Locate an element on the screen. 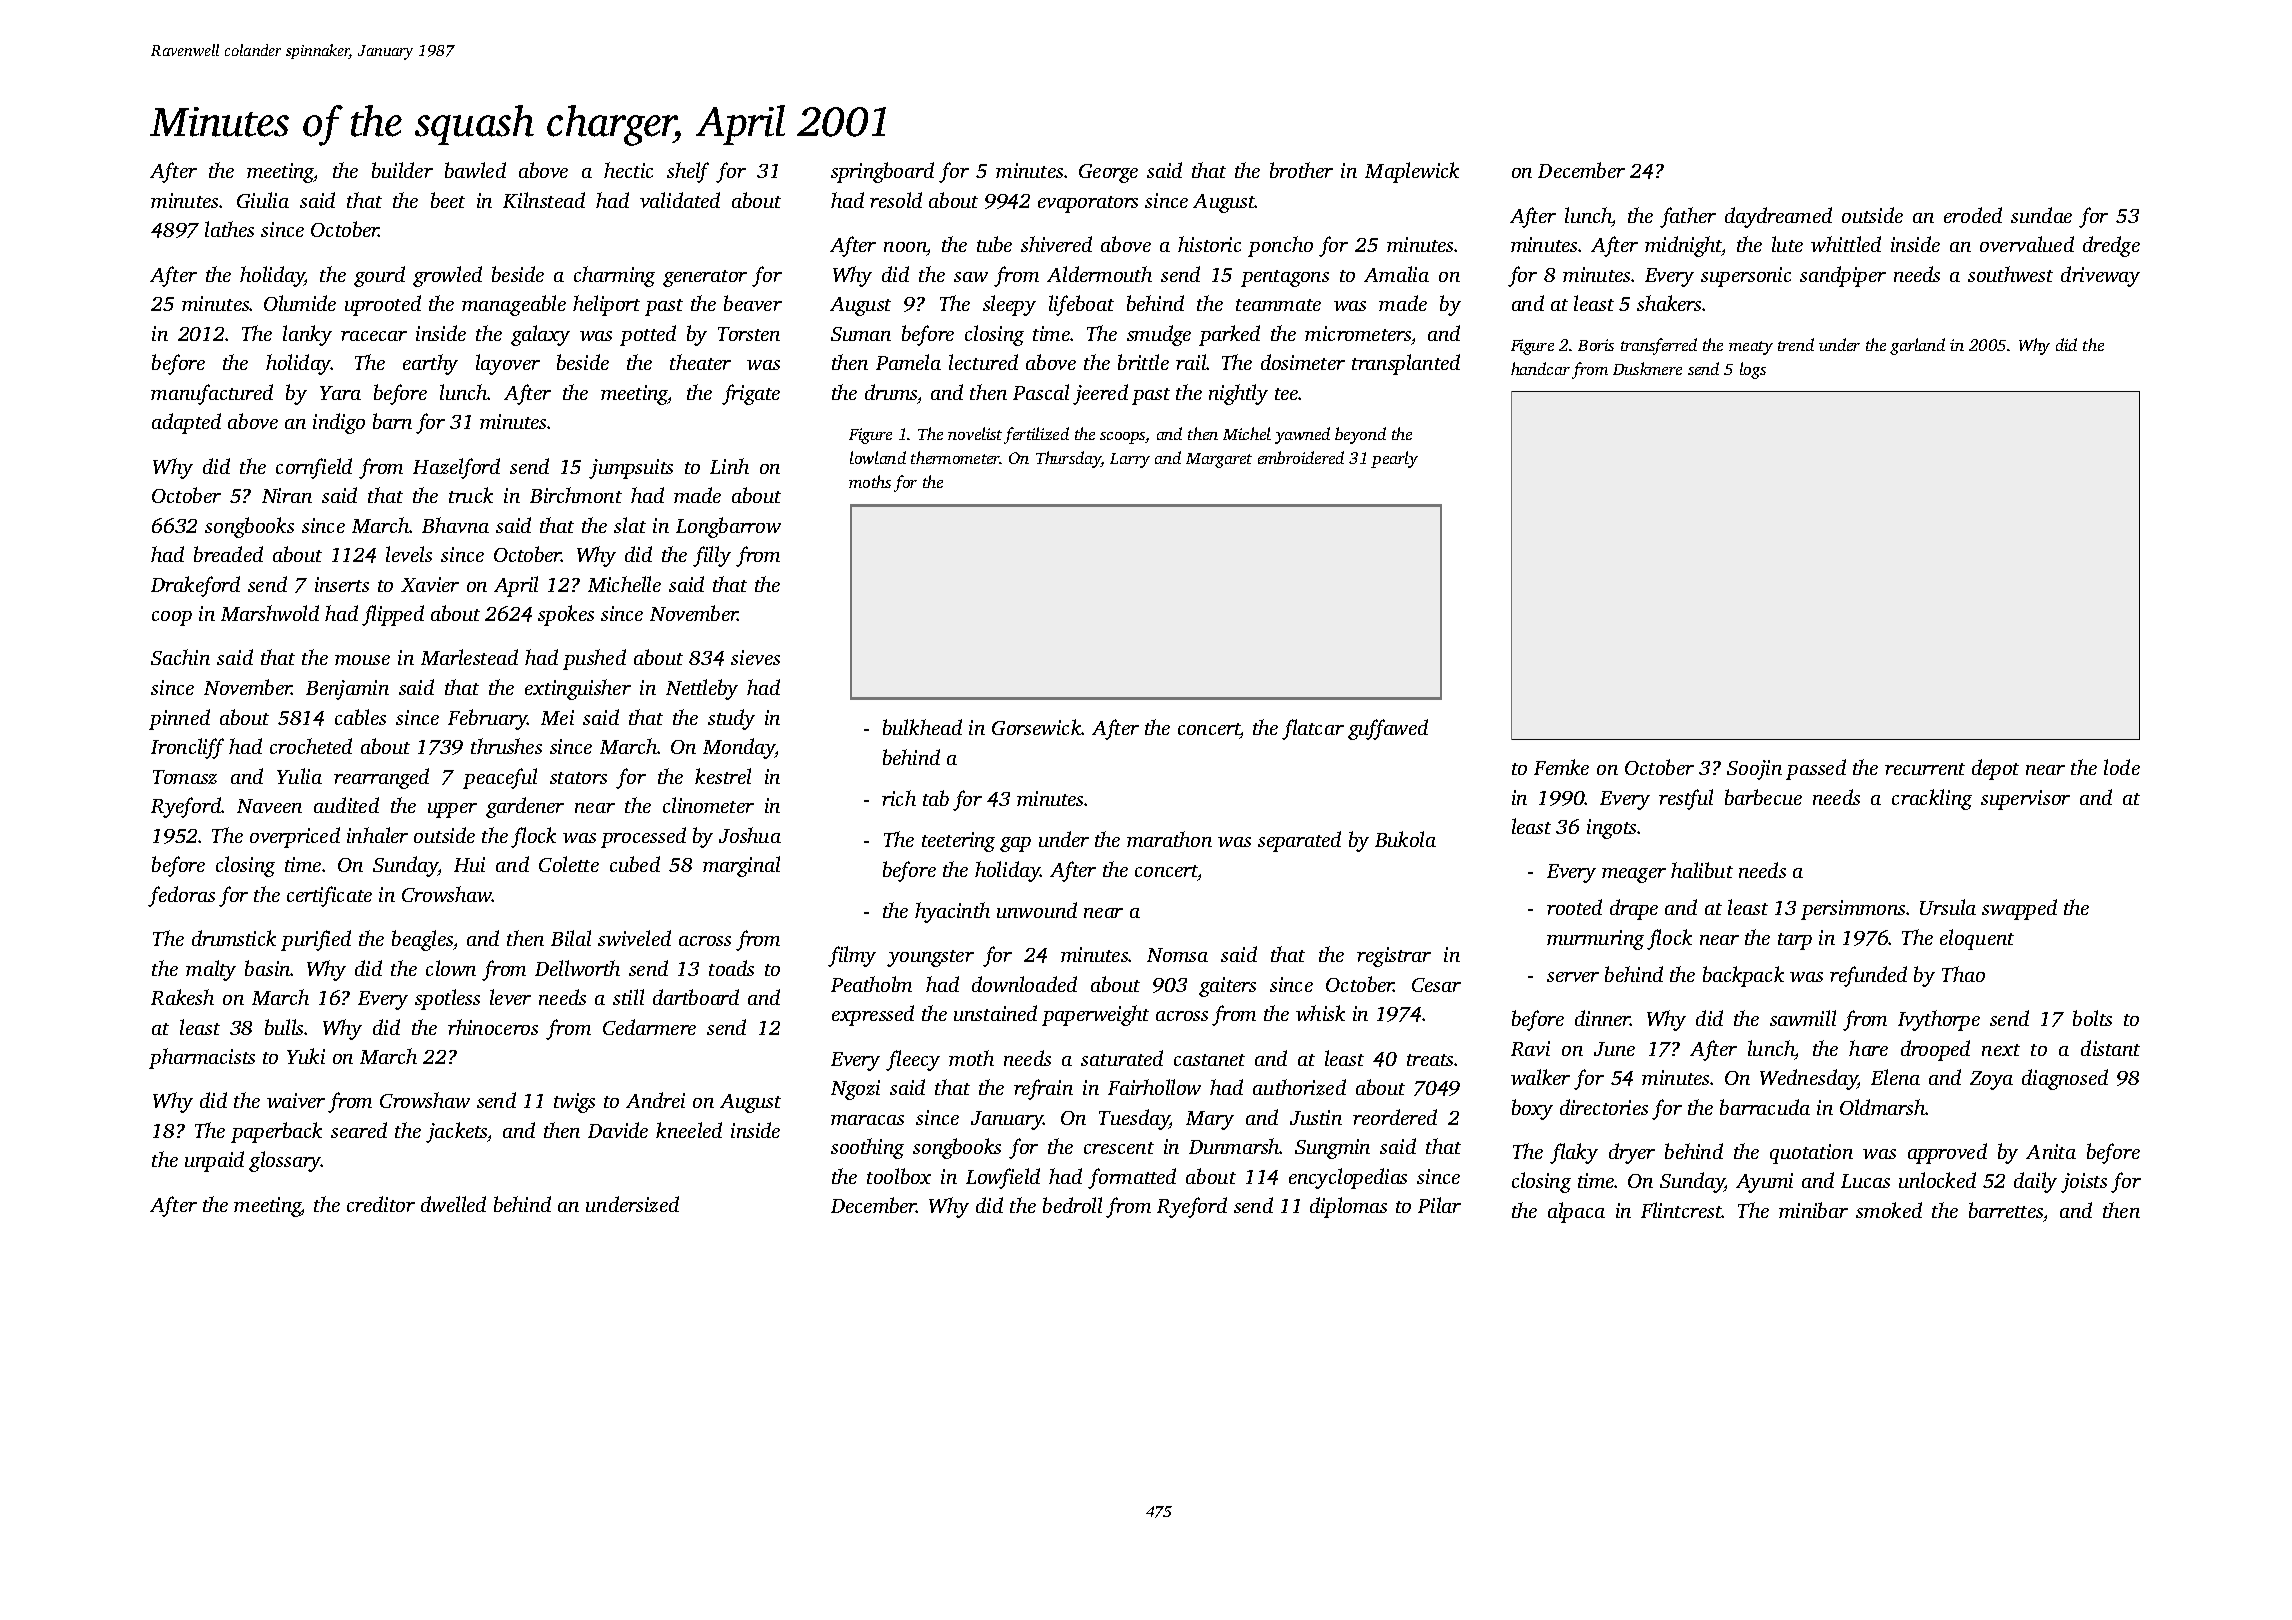  gourd is located at coordinates (379, 276).
